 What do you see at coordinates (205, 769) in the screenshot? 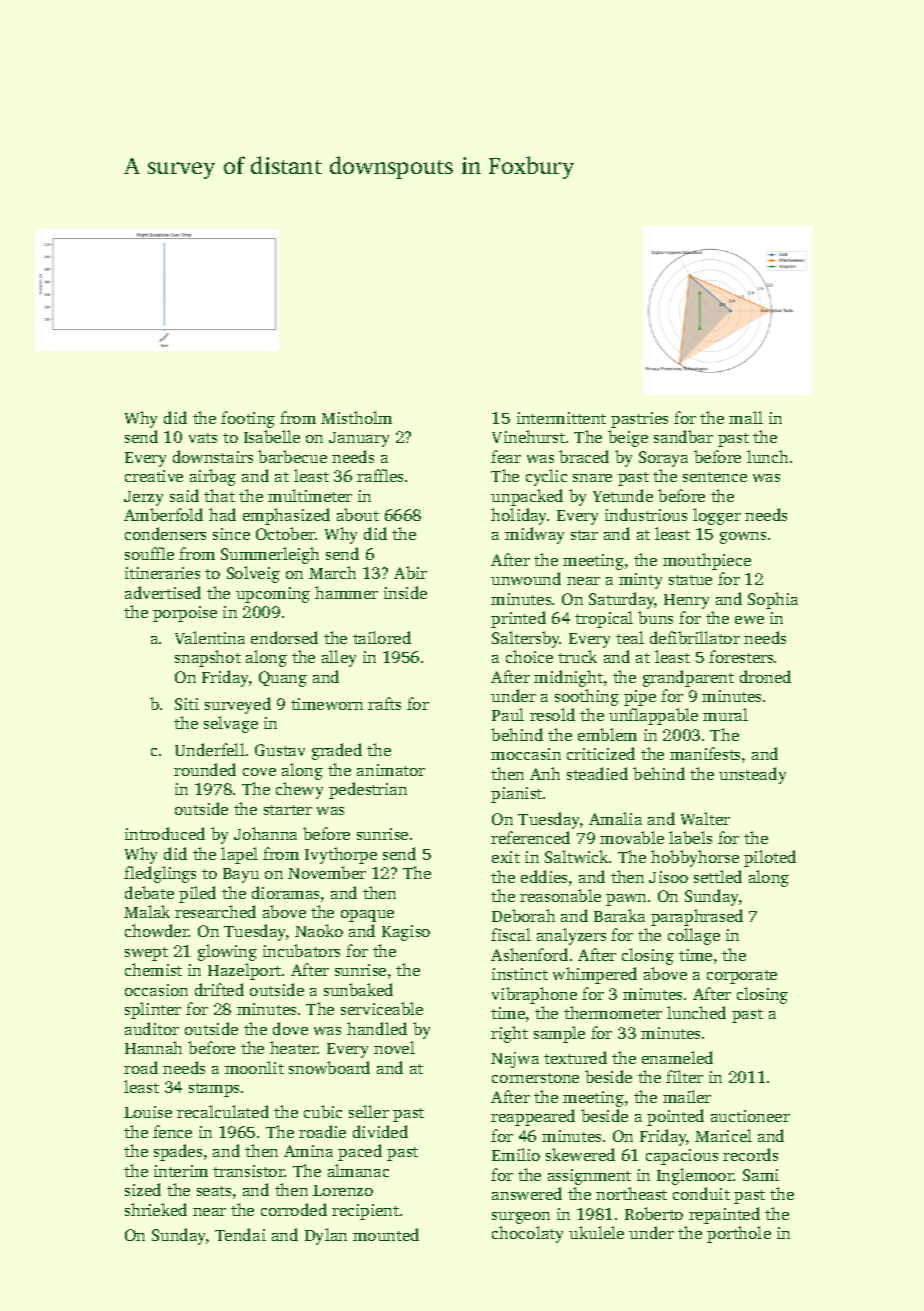
I see `rounded` at bounding box center [205, 769].
